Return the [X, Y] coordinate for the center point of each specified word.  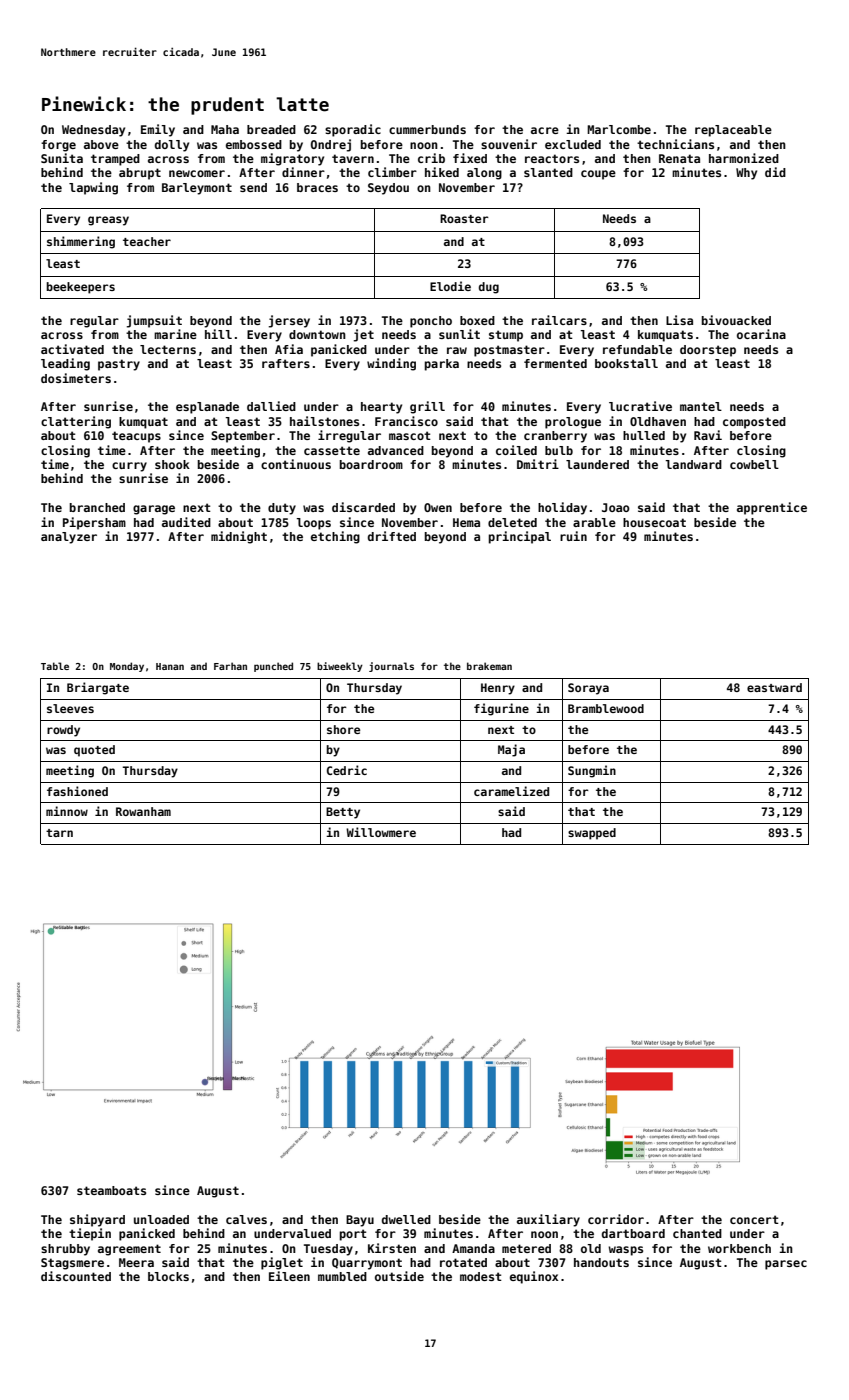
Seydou [388, 189]
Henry [498, 689]
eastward [774, 687]
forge [58, 146]
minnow [67, 811]
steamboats [111, 1190]
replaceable [733, 131]
